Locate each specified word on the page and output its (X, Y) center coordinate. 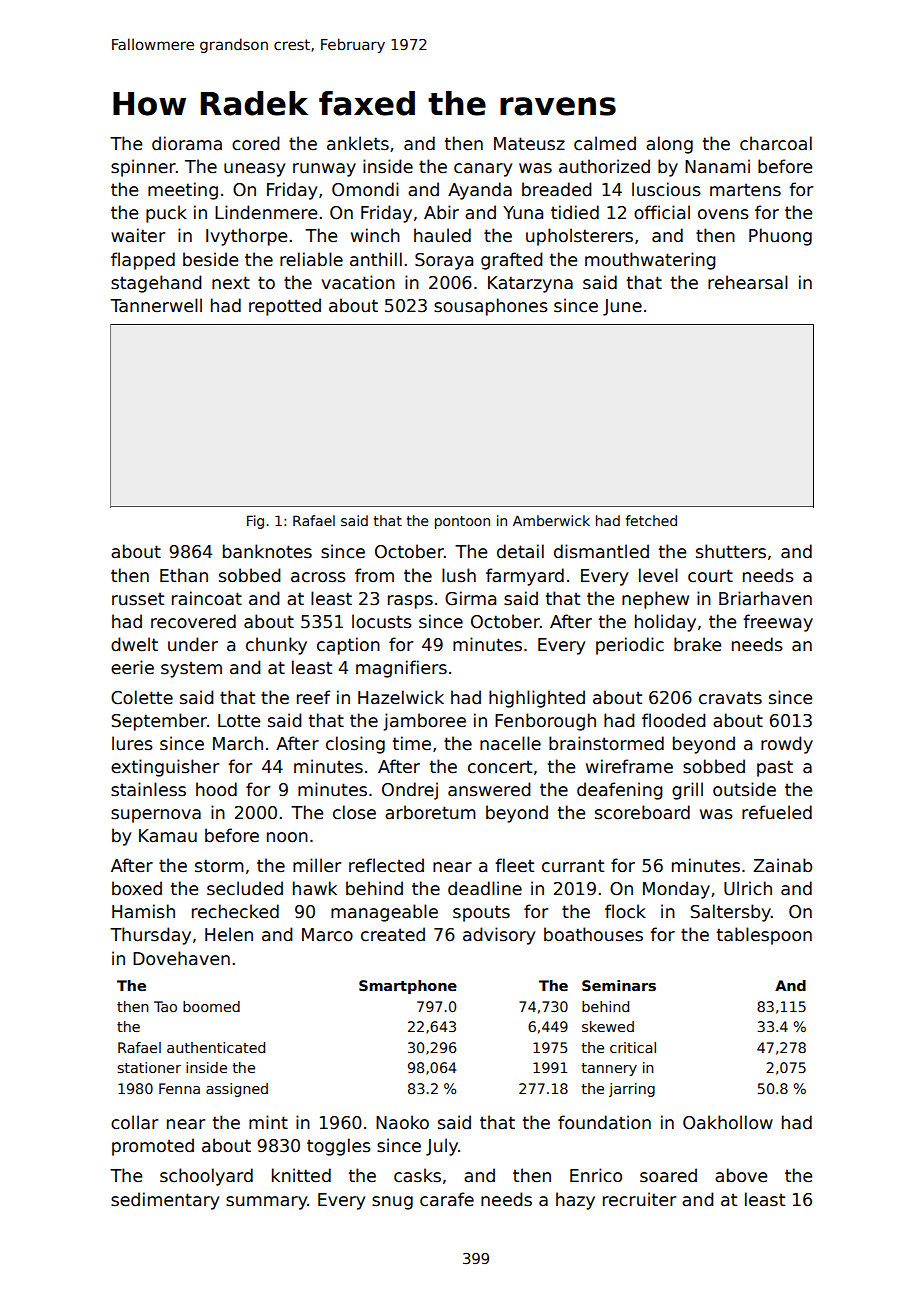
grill (687, 791)
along (669, 145)
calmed (605, 143)
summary (267, 1203)
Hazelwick (401, 697)
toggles (339, 1147)
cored (256, 143)
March (238, 743)
